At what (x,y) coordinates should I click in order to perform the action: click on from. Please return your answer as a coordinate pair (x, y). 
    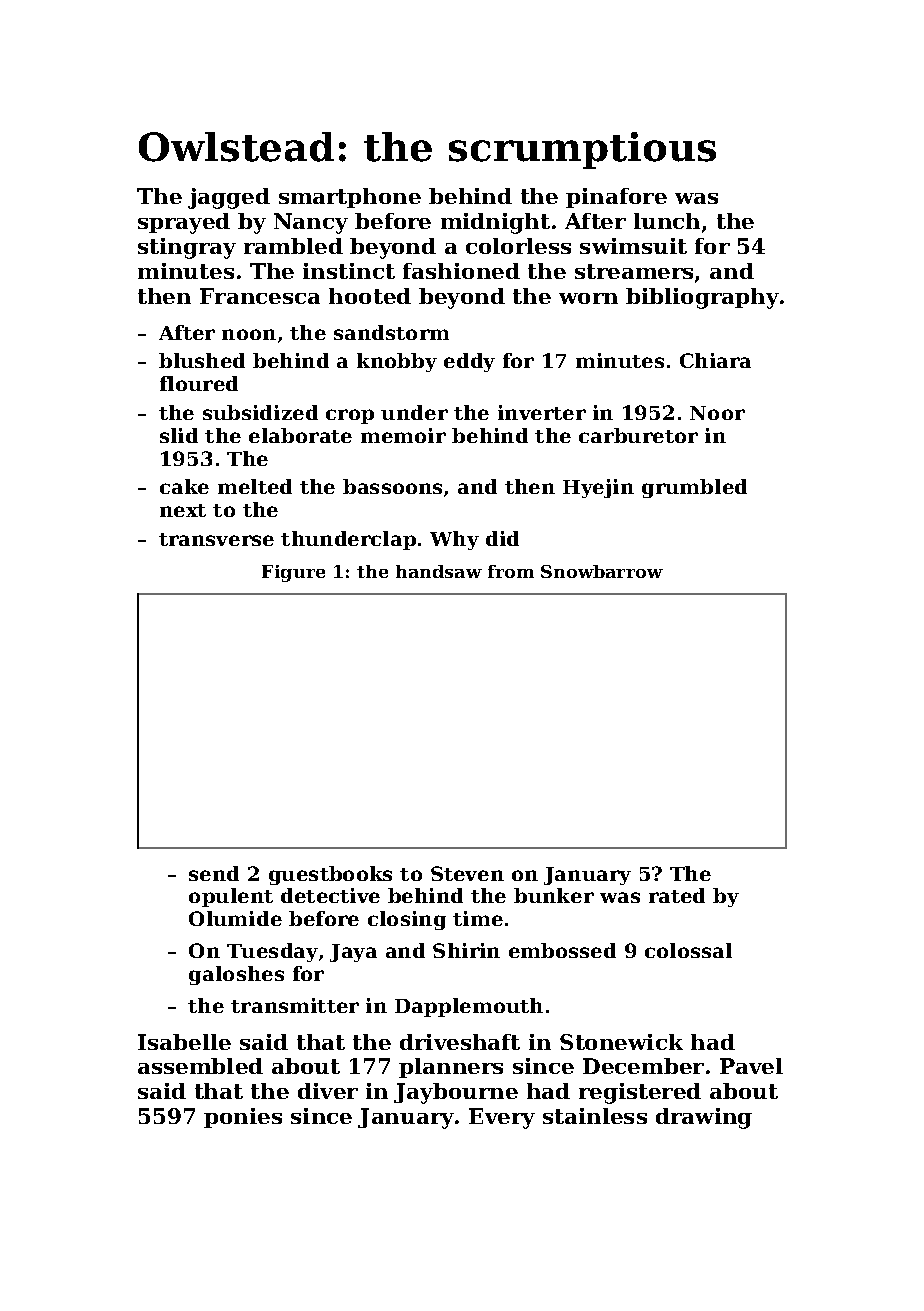
    Looking at the image, I should click on (511, 571).
